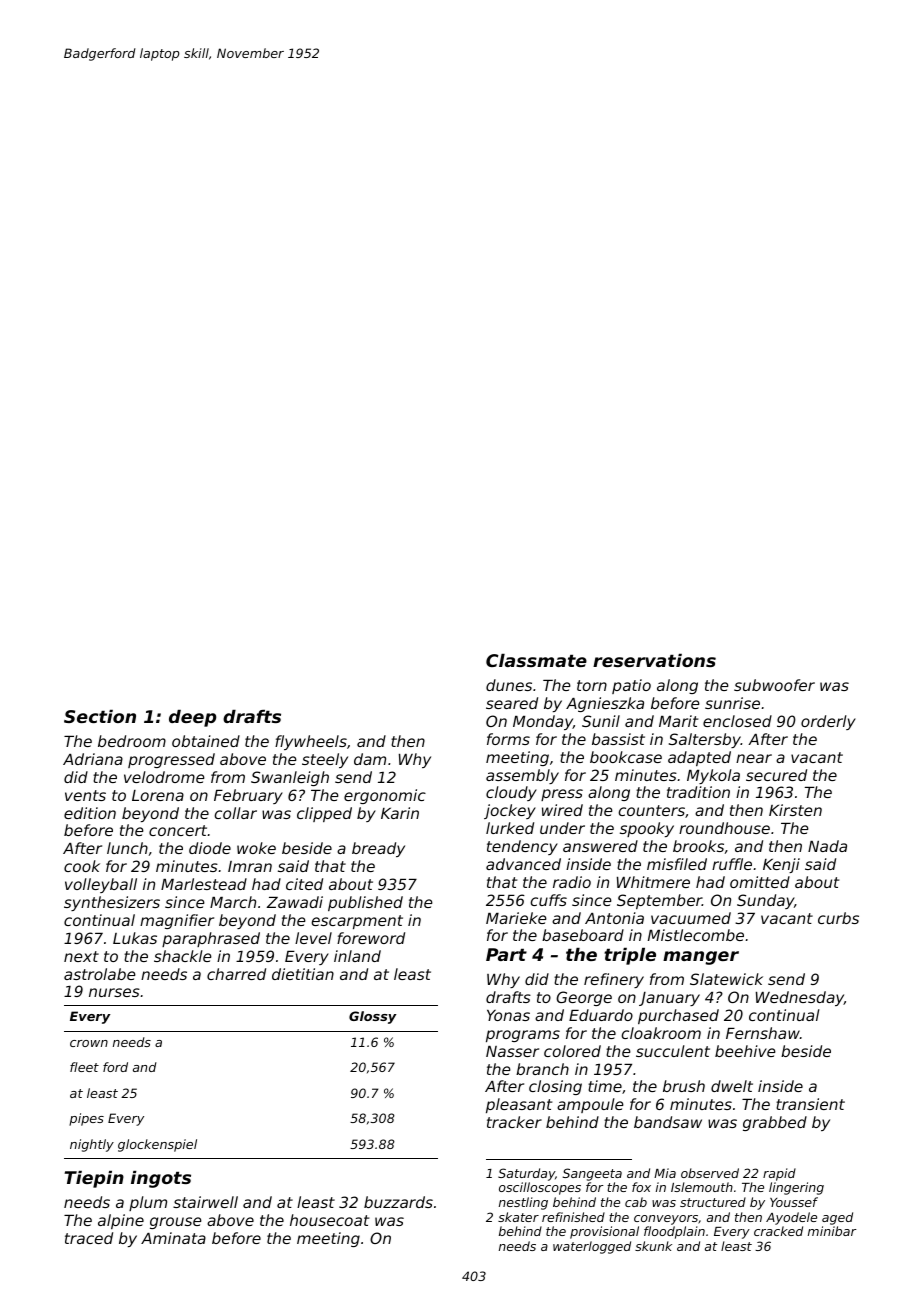 This screenshot has width=924, height=1311. Describe the element at coordinates (94, 1179) in the screenshot. I see `Tiepin` at that location.
